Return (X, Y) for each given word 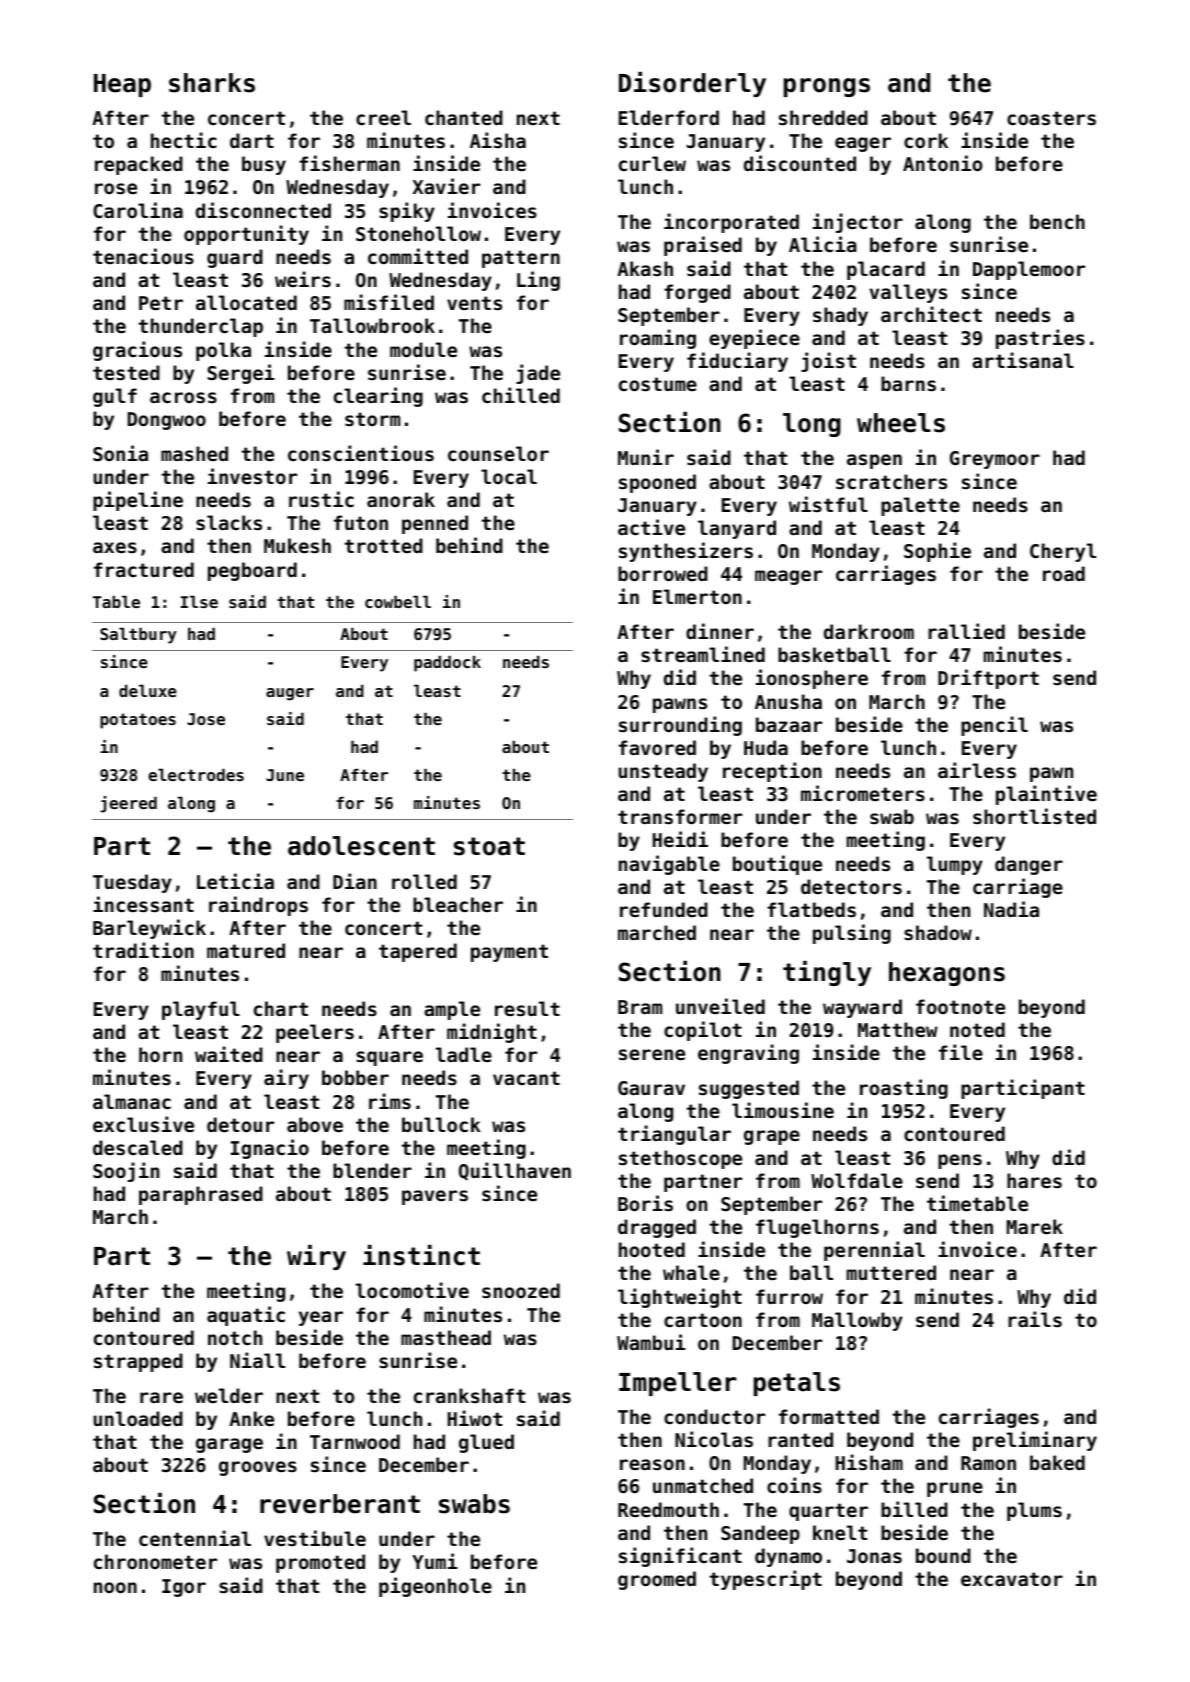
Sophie (937, 552)
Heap (122, 85)
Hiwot (475, 1418)
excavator (1012, 1579)
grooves (258, 1468)
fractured (144, 569)
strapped (138, 1362)
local (509, 476)
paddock (447, 663)
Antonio (943, 163)
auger (290, 694)
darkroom (869, 631)
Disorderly (692, 84)
